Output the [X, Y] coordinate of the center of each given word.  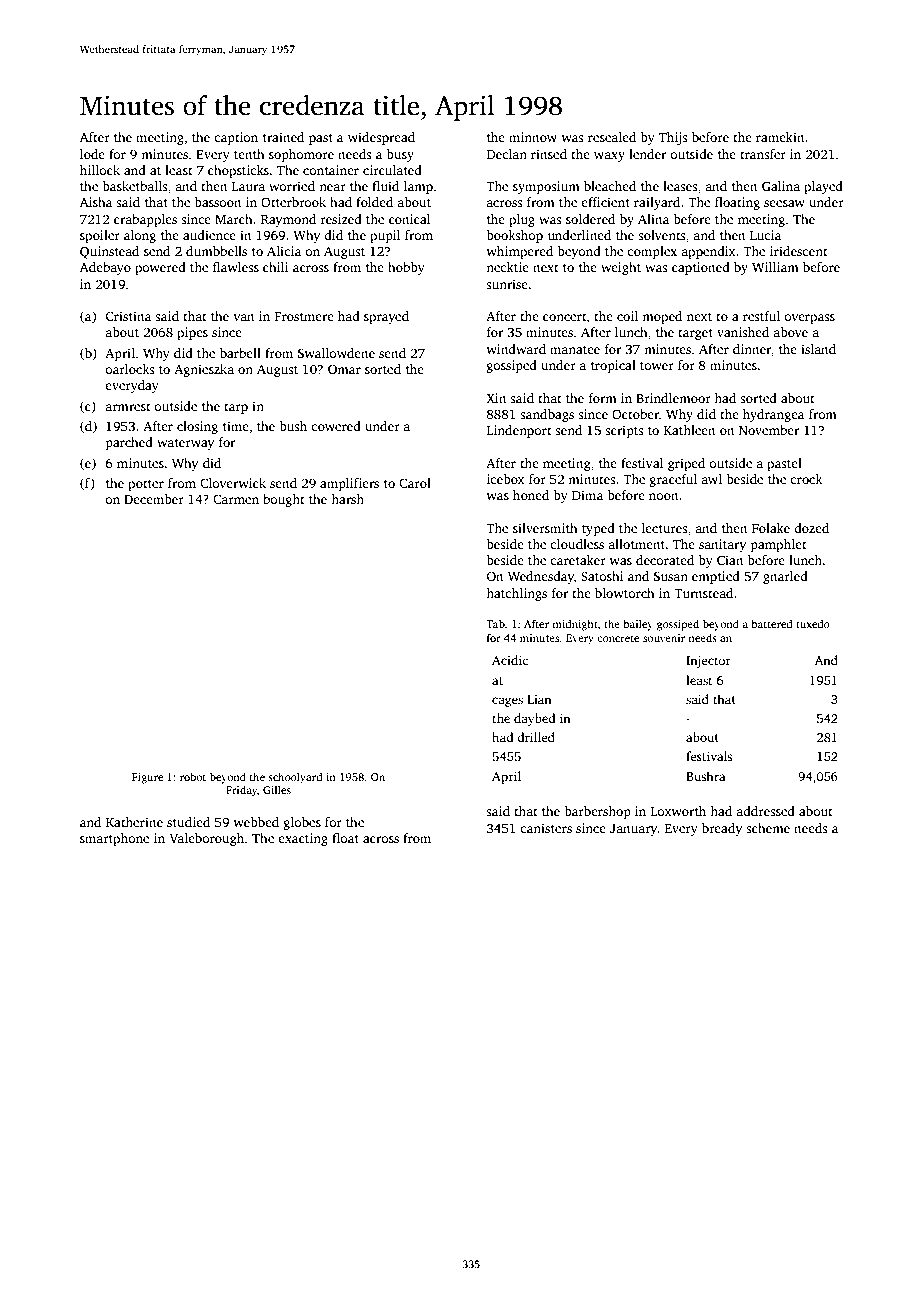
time [236, 426]
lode [92, 154]
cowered [336, 426]
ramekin [780, 137]
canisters [546, 828]
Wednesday [541, 577]
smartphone [114, 839]
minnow [533, 137]
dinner [752, 349]
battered [772, 623]
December [154, 499]
